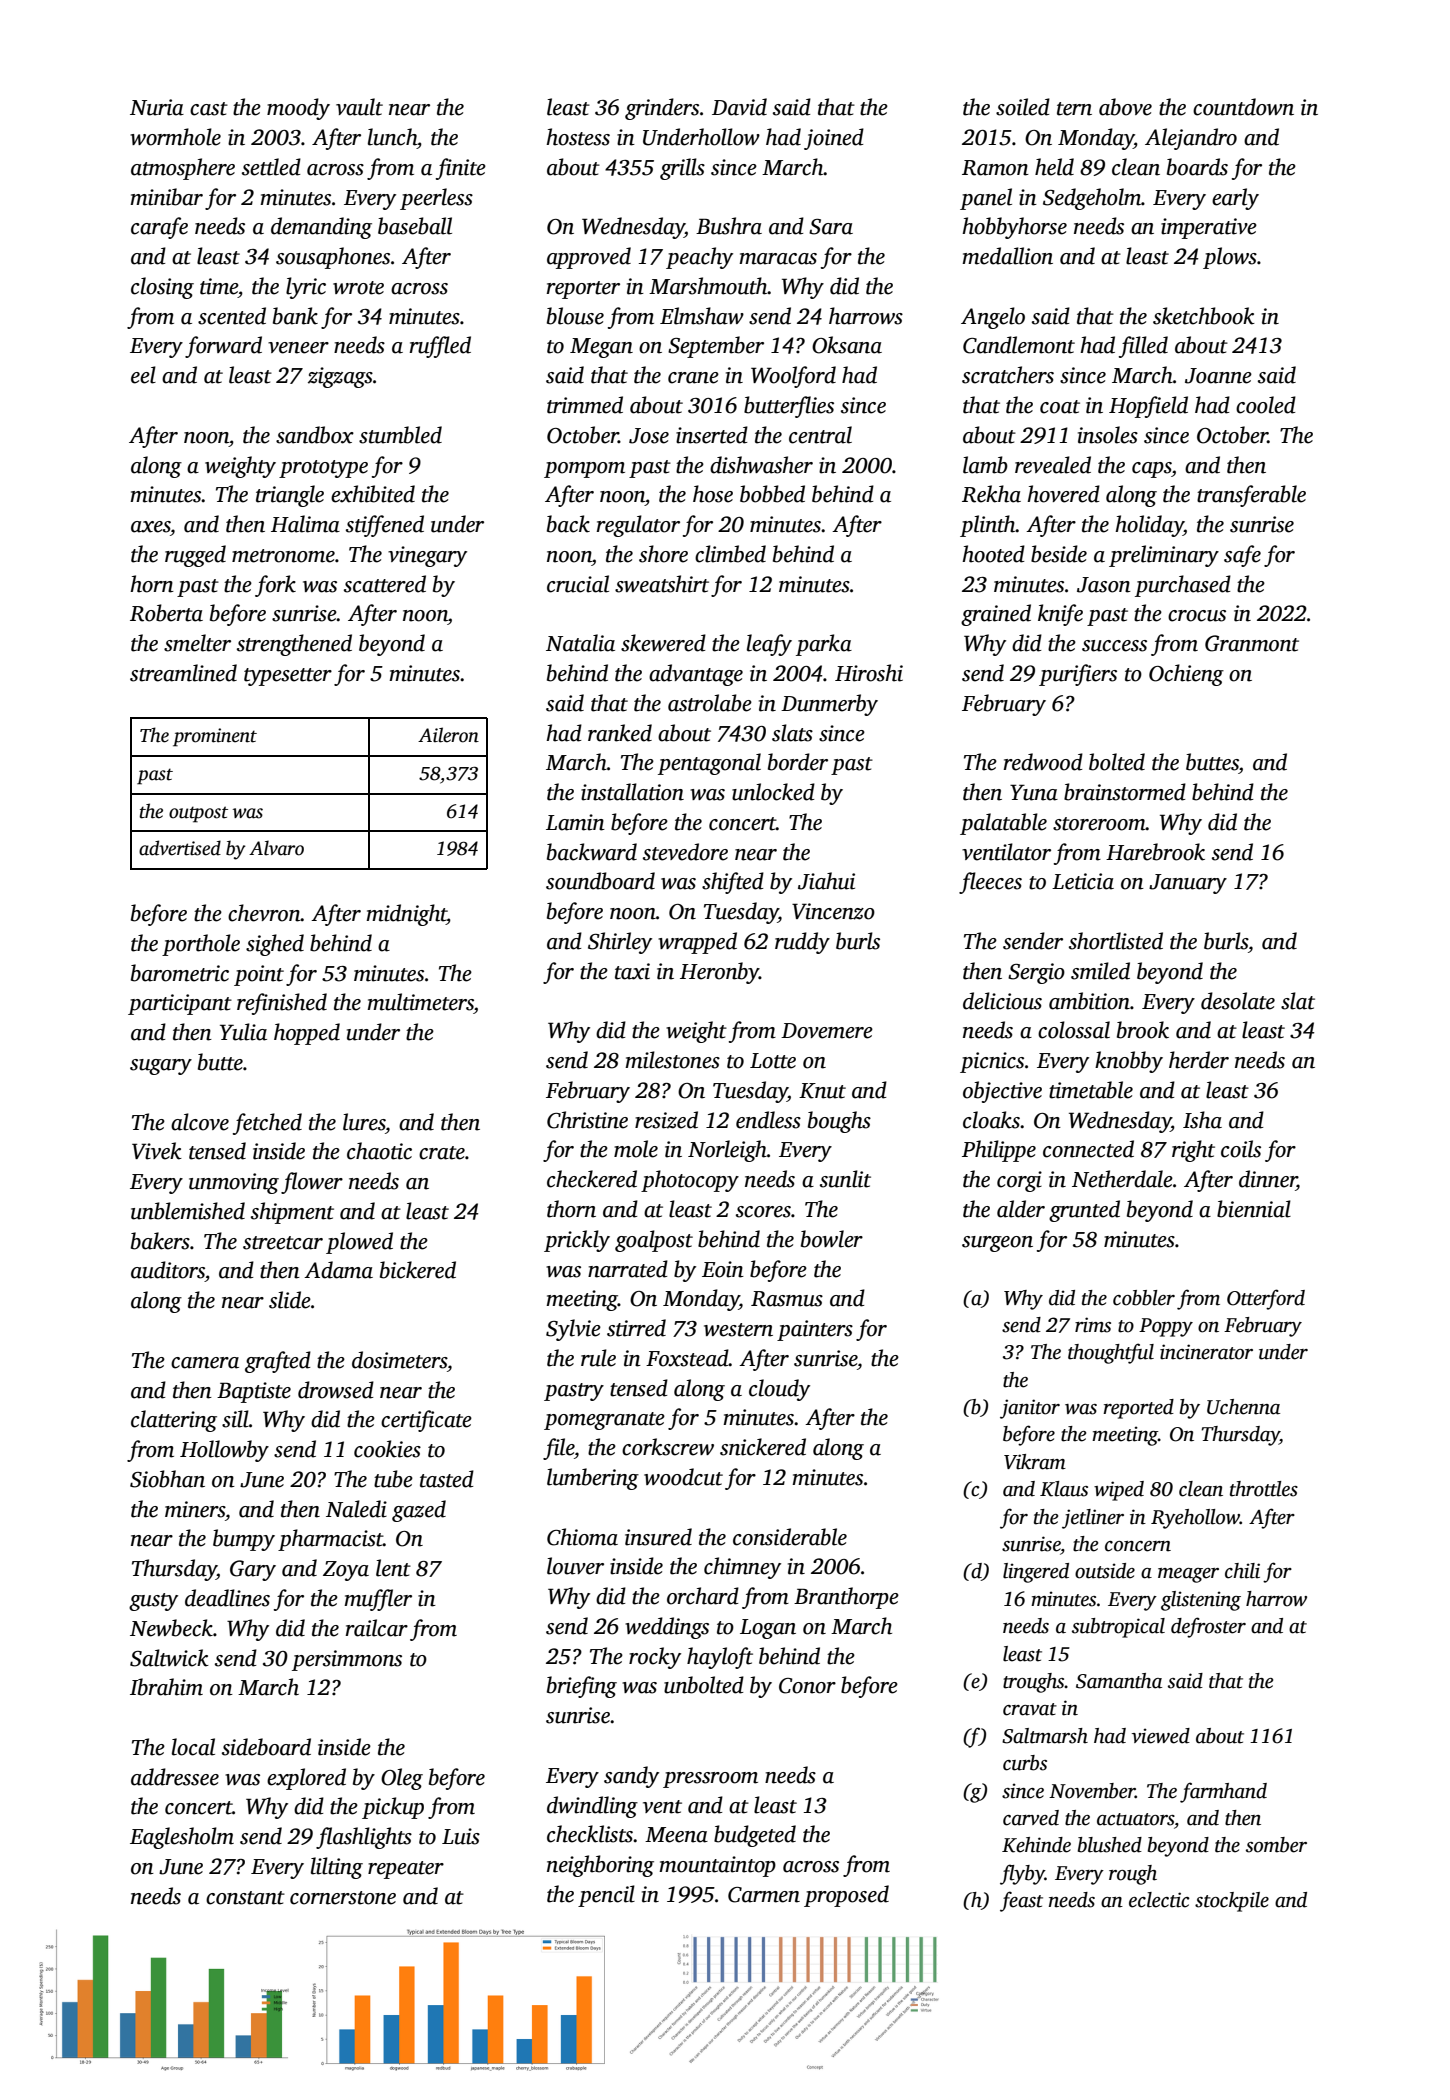  I want to click on regulator, so click(638, 526).
